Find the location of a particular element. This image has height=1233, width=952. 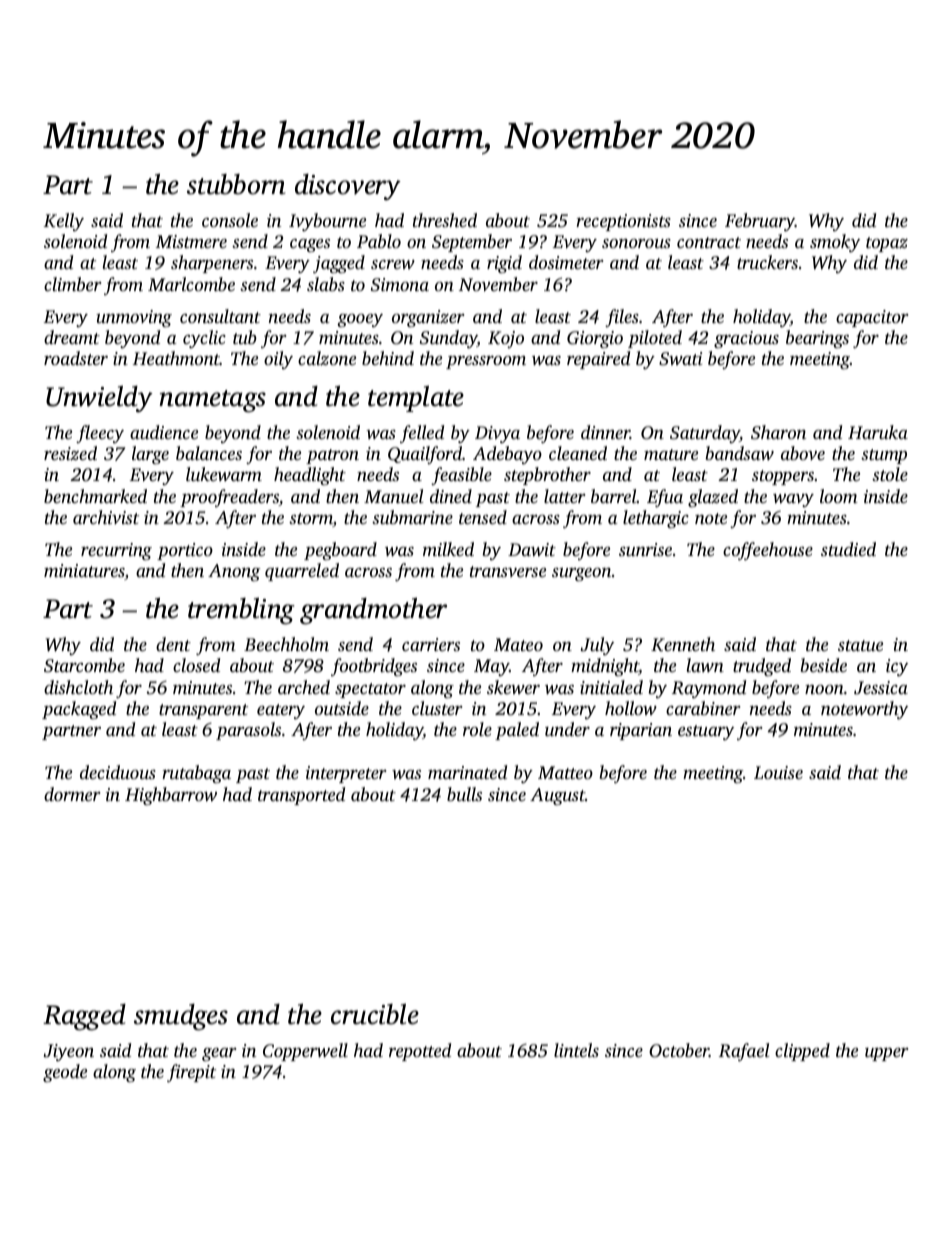

parasols is located at coordinates (248, 731).
